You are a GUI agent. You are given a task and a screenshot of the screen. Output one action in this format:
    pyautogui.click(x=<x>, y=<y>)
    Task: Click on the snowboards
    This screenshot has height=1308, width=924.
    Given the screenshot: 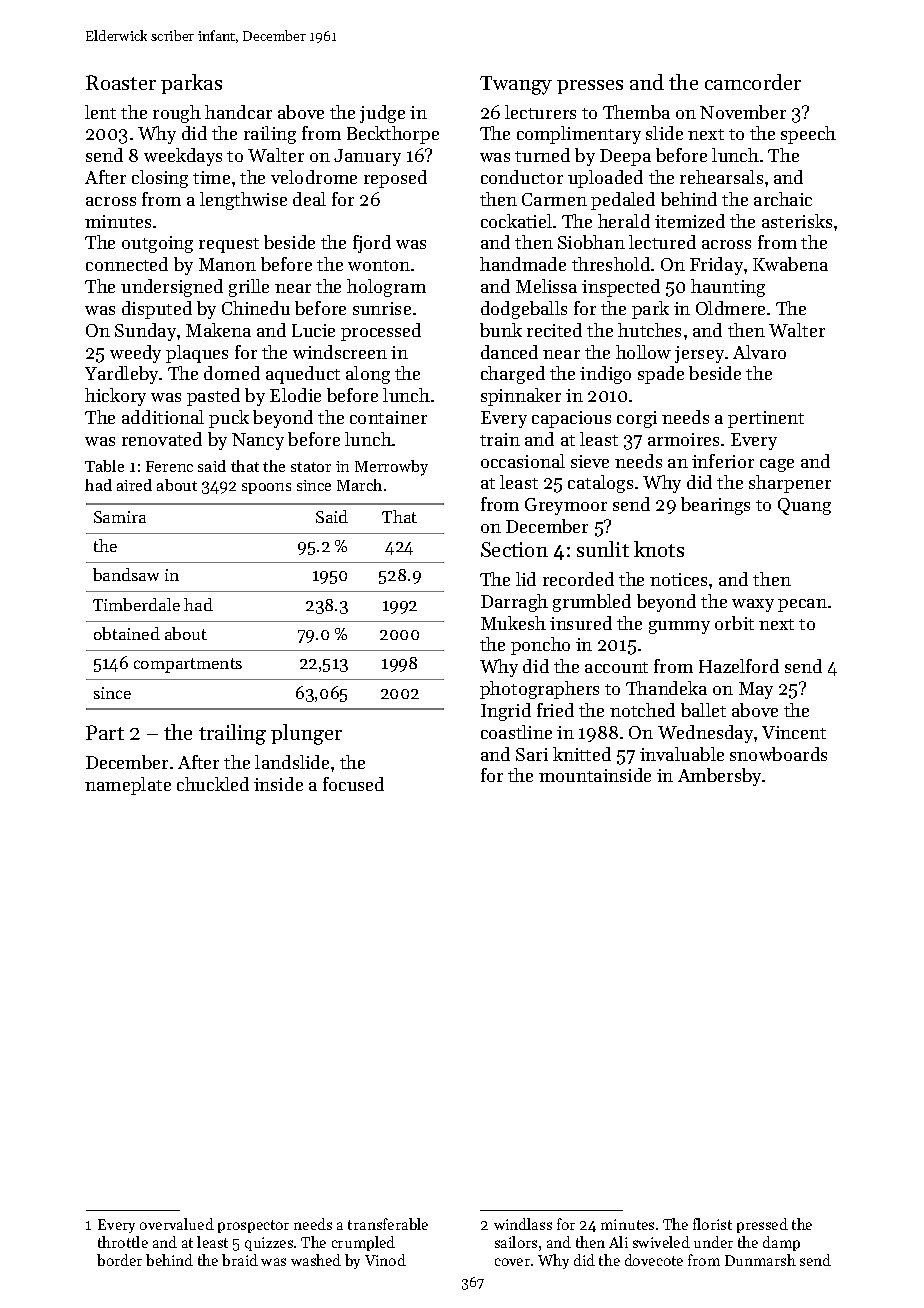 What is the action you would take?
    pyautogui.click(x=778, y=754)
